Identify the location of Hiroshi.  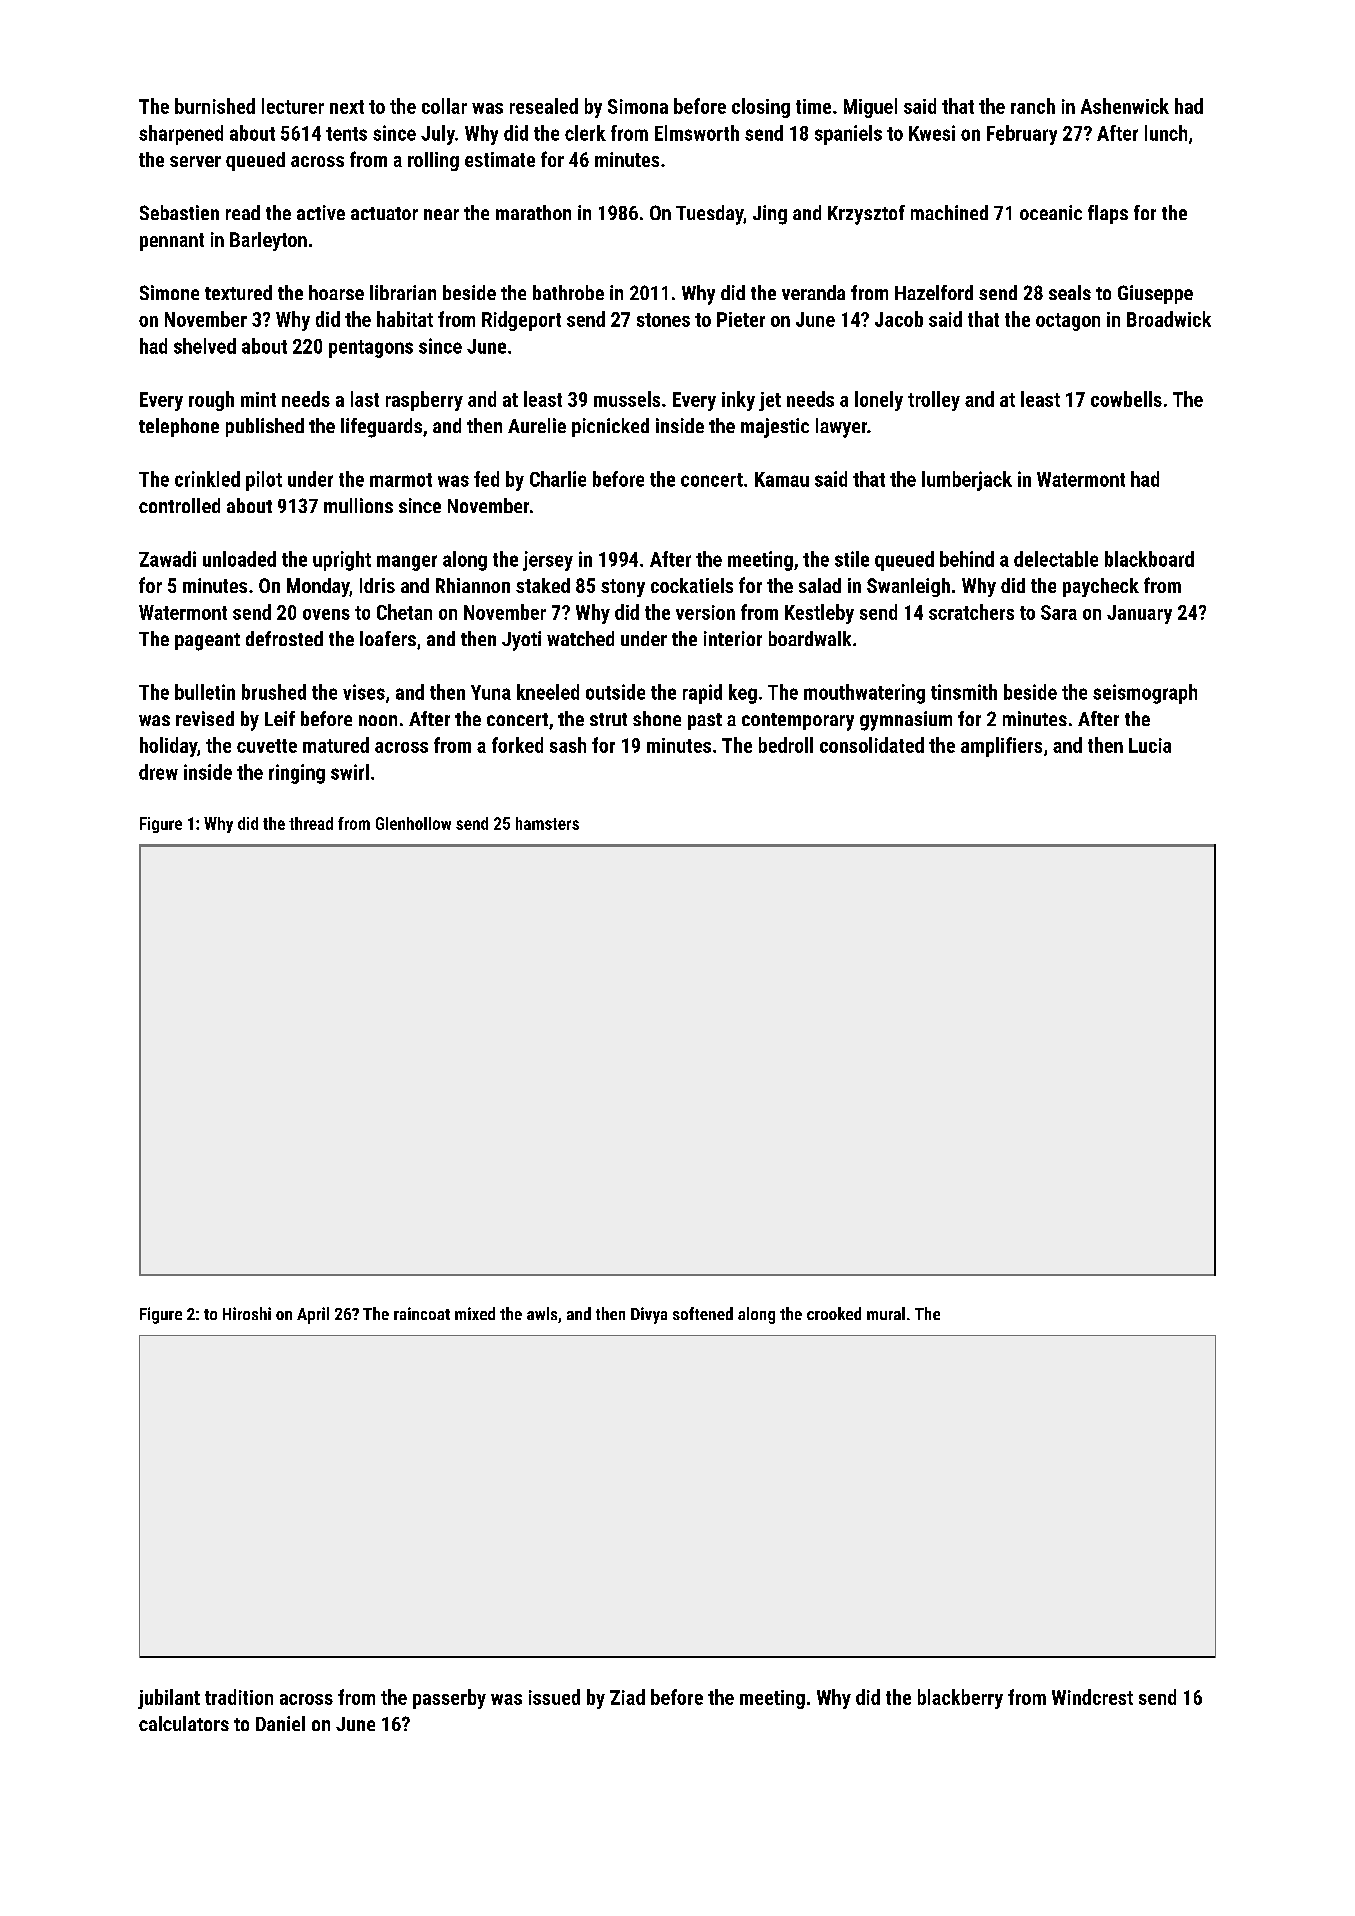
(247, 1313).
